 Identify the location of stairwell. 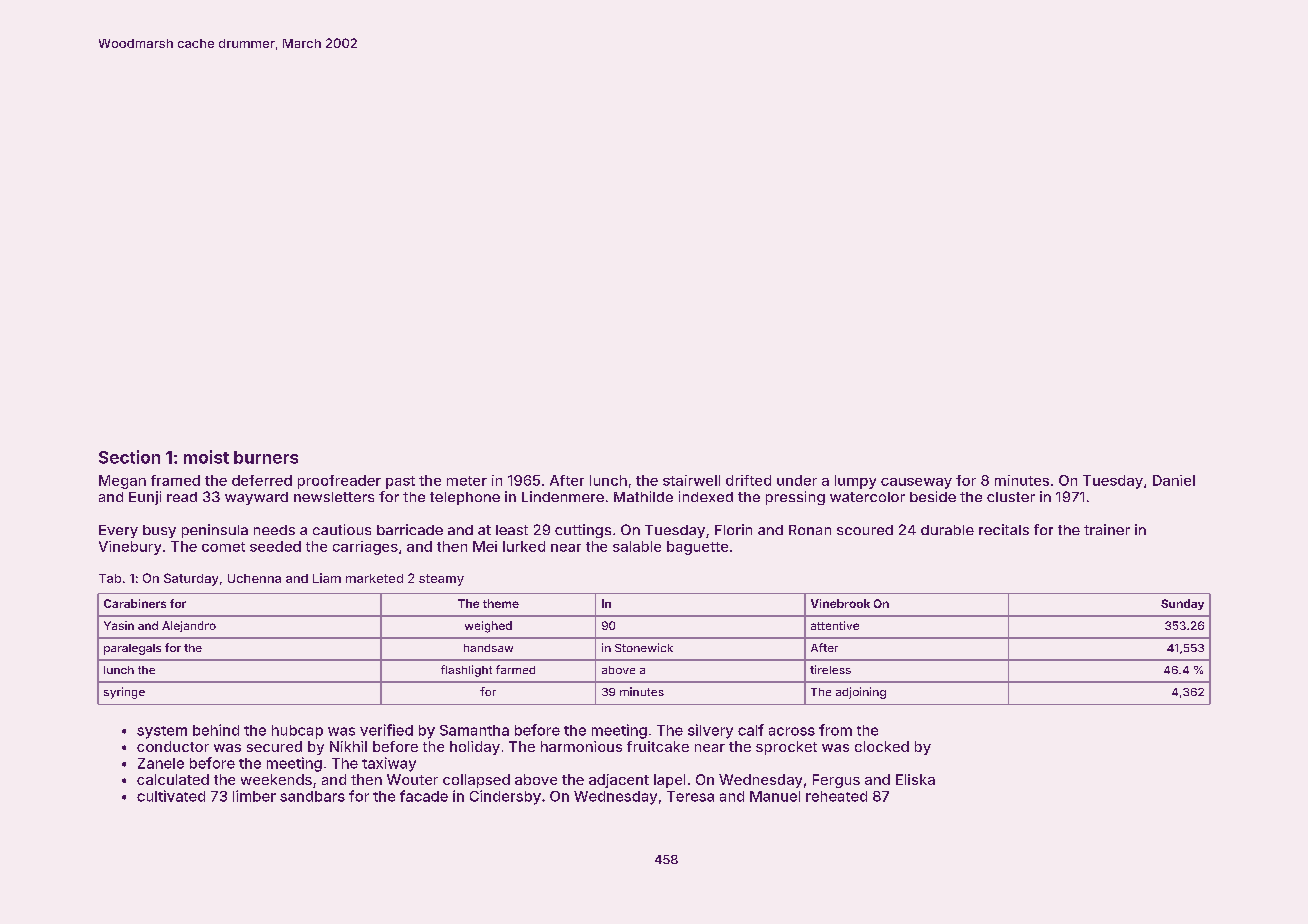
(691, 480).
